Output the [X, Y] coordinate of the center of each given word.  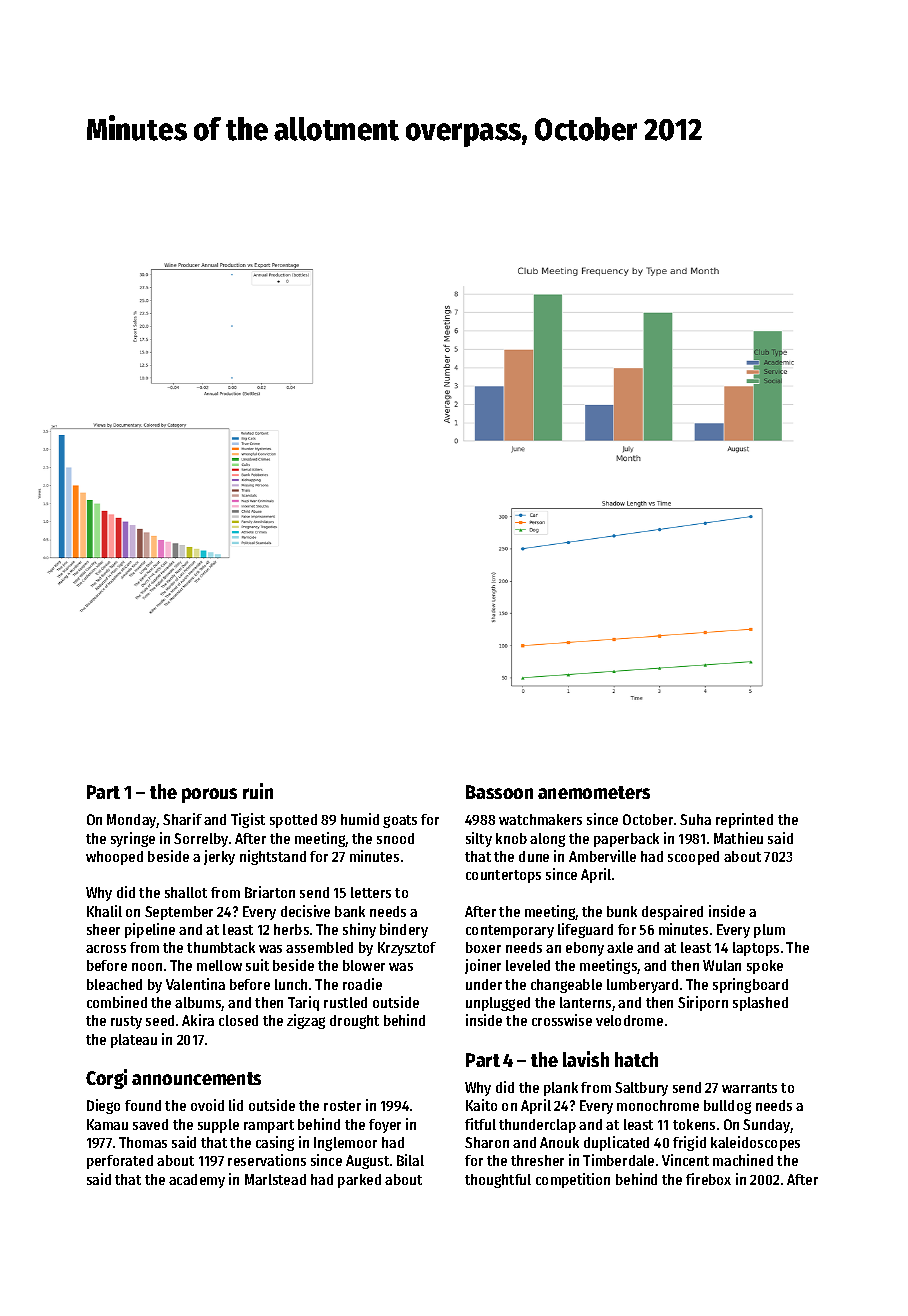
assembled [319, 947]
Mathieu [738, 838]
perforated [120, 1162]
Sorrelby [201, 840]
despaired [672, 912]
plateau [134, 1041]
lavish [586, 1059]
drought [354, 1022]
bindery [404, 930]
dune [534, 856]
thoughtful [498, 1181]
